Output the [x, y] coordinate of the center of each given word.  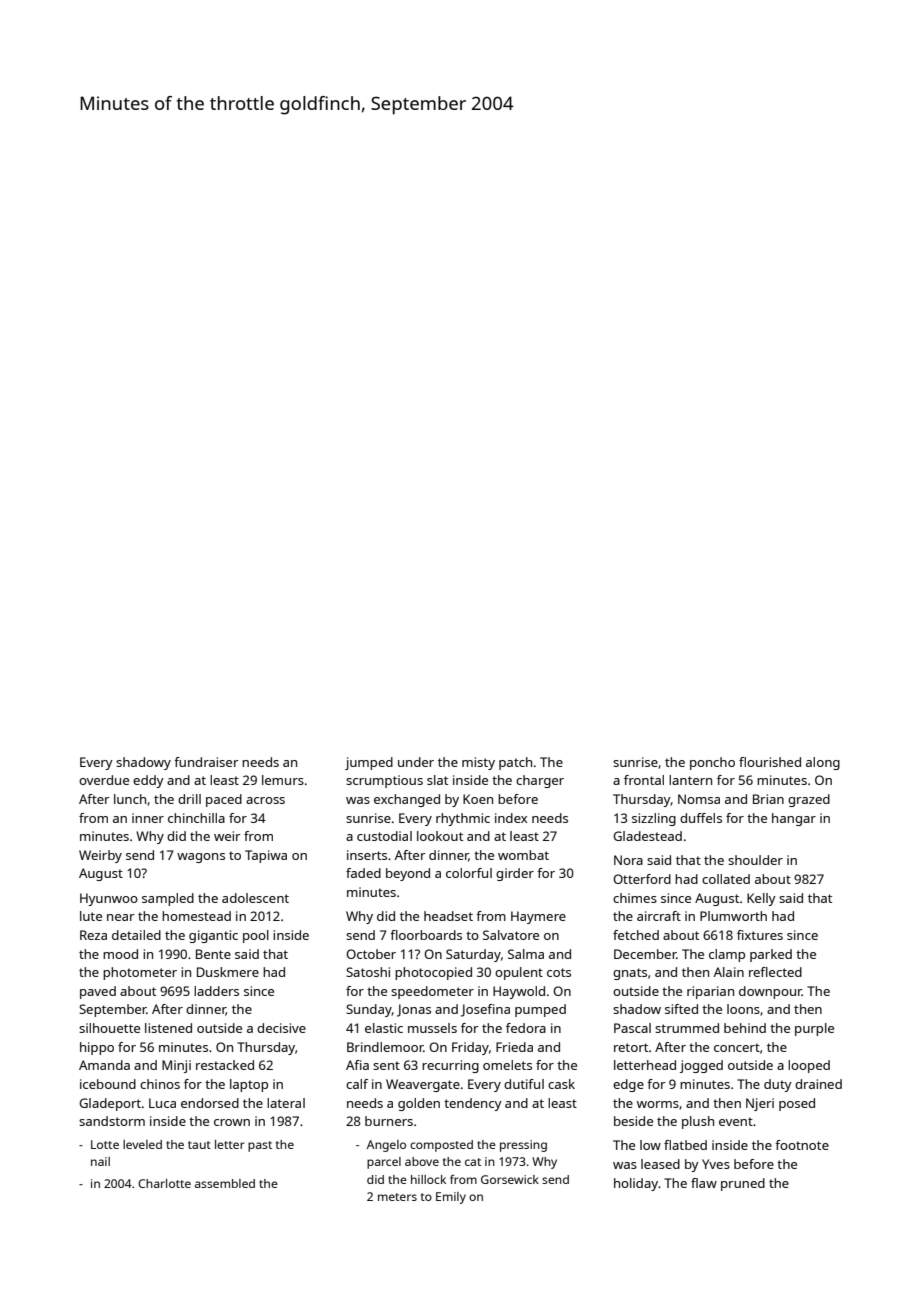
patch [515, 763]
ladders [216, 991]
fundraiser [206, 762]
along [823, 763]
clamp [727, 955]
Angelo [386, 1146]
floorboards [426, 935]
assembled [225, 1183]
